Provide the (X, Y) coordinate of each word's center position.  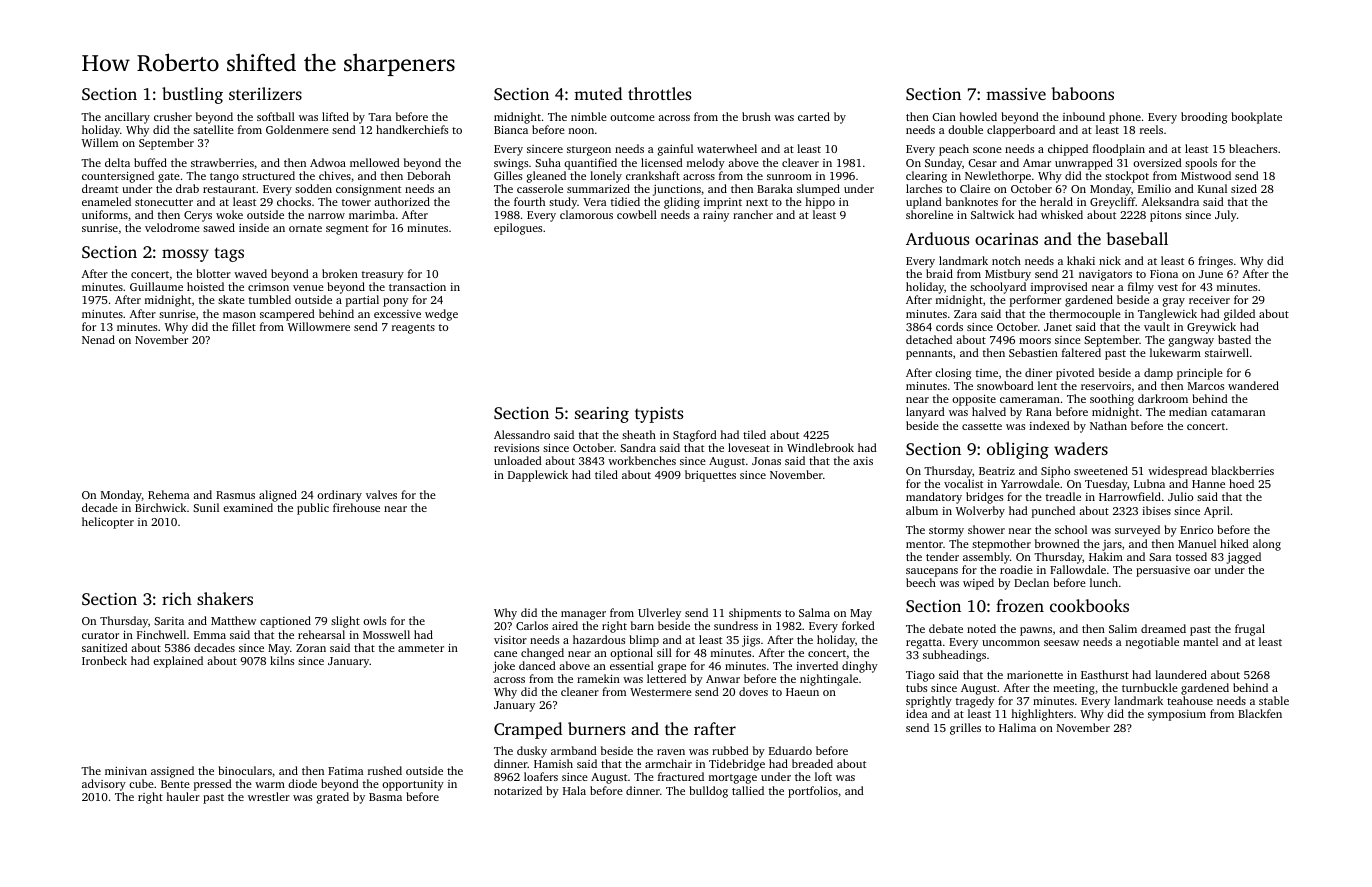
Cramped (528, 730)
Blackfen (1260, 713)
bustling (192, 95)
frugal (1250, 630)
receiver (1209, 300)
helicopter (108, 523)
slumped (818, 190)
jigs (751, 641)
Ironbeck (104, 660)
